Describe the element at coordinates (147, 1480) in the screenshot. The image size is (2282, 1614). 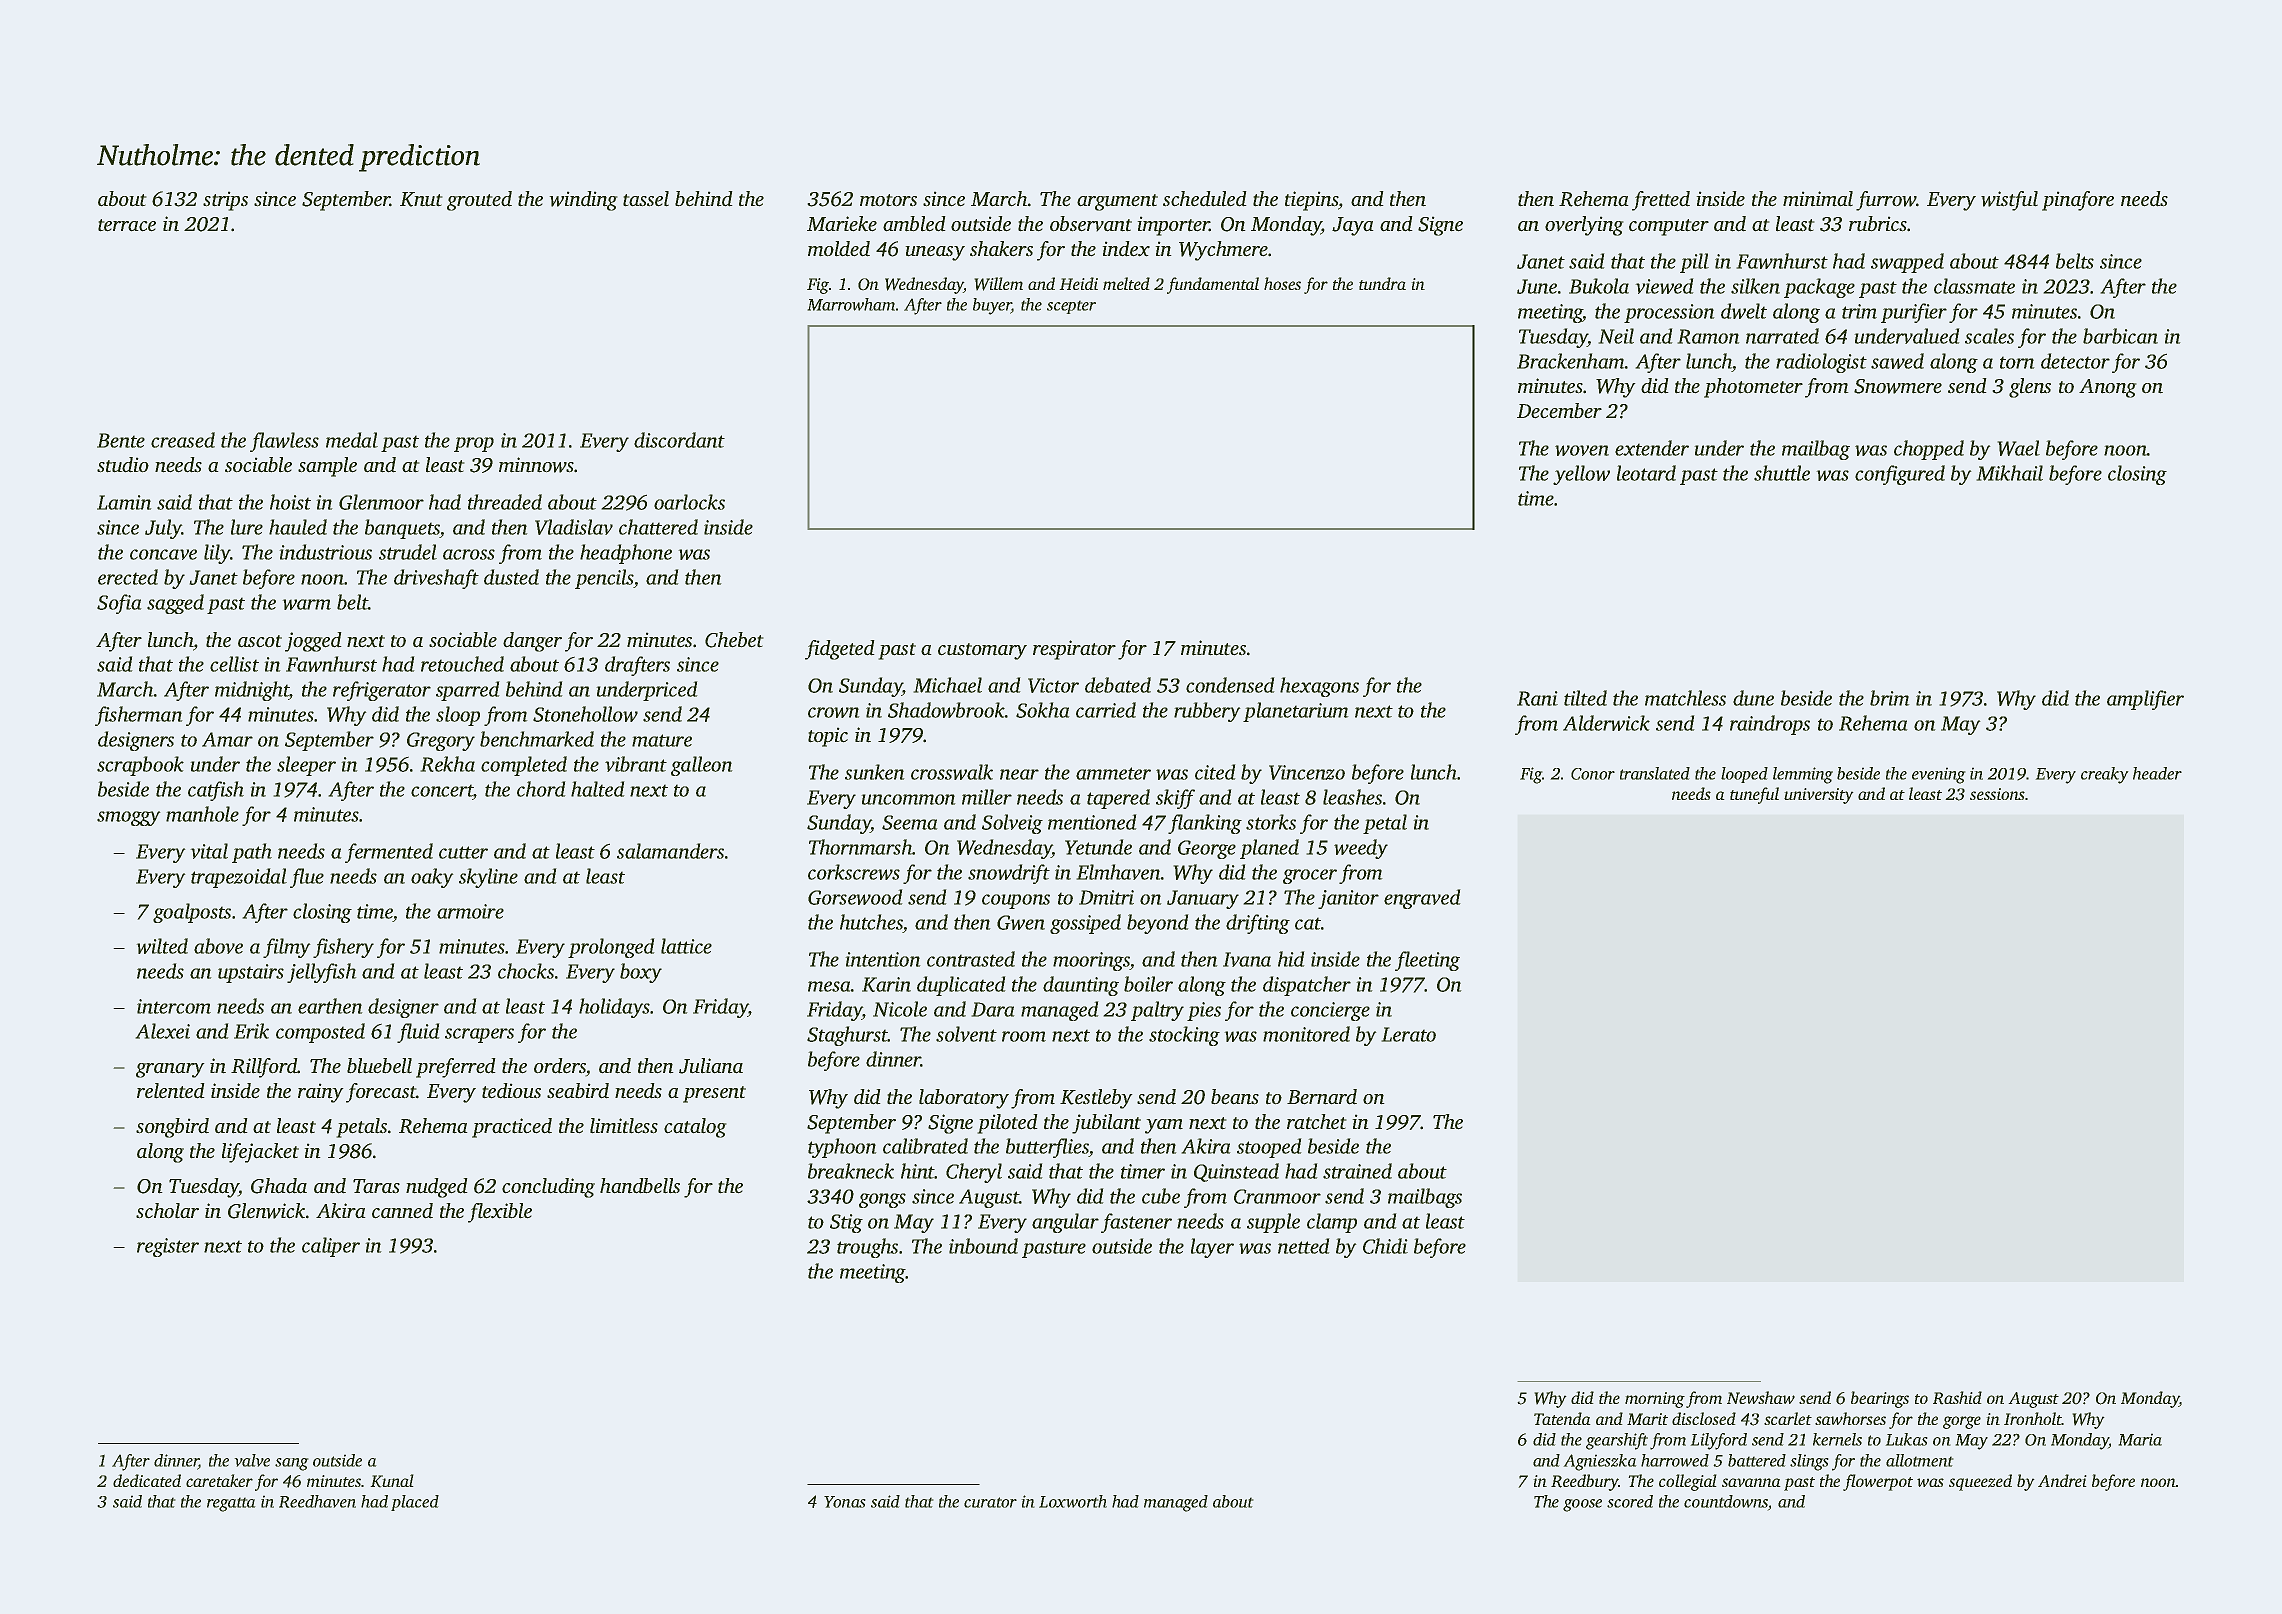
I see `dedicated` at that location.
